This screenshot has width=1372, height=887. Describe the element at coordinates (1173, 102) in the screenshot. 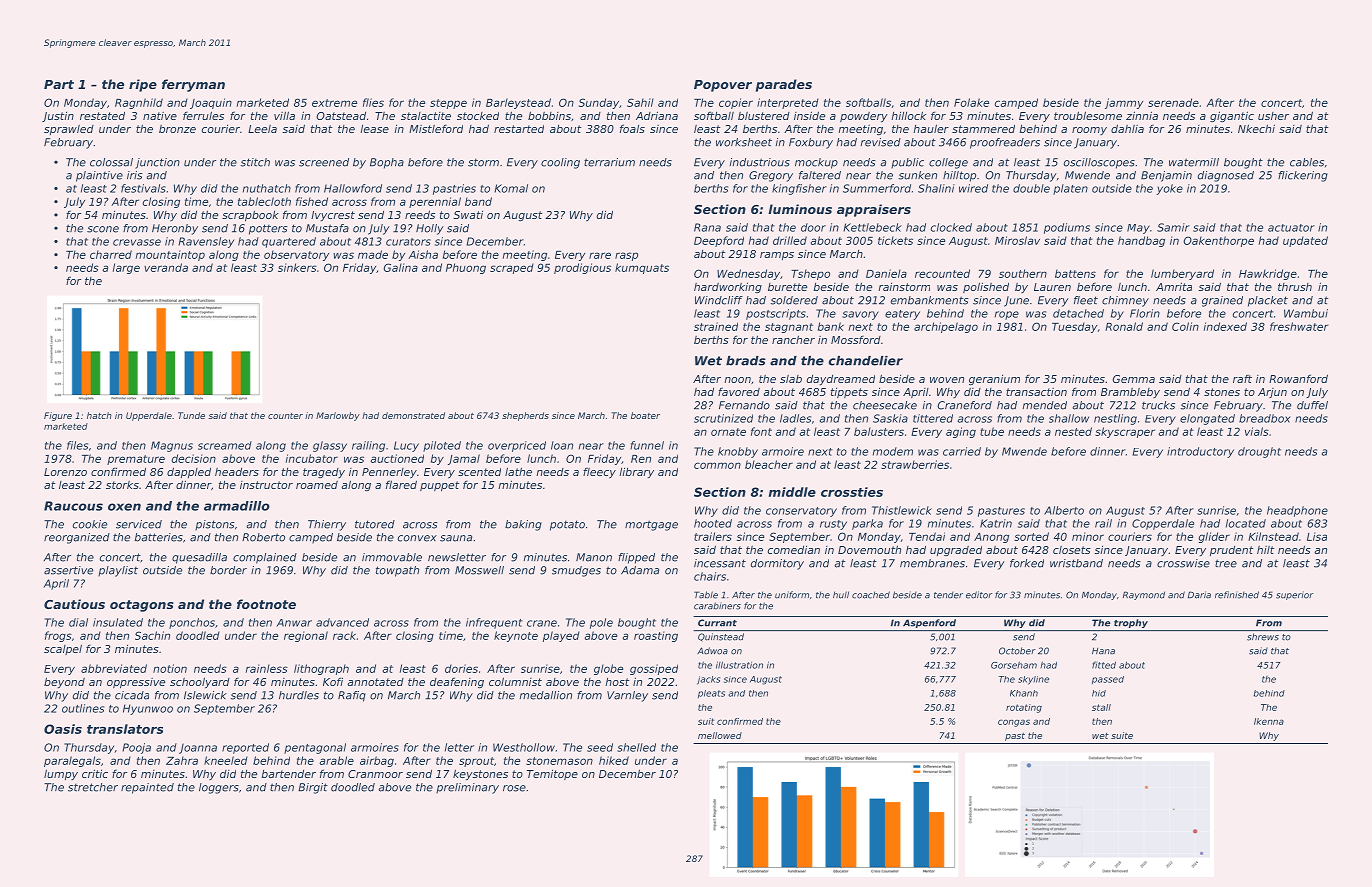

I see `serenade` at that location.
